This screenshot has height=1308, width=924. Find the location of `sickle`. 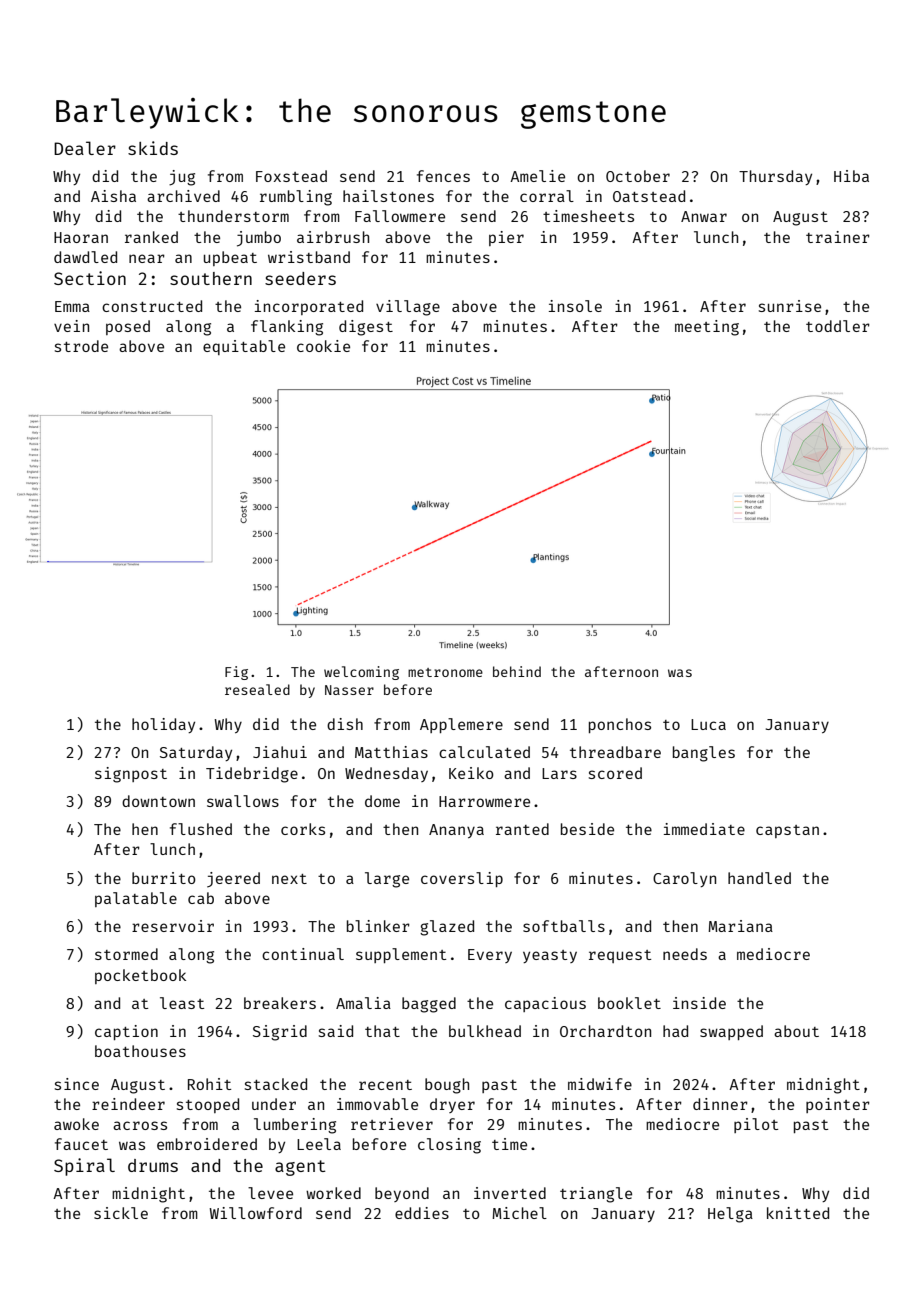

sickle is located at coordinates (121, 1213).
